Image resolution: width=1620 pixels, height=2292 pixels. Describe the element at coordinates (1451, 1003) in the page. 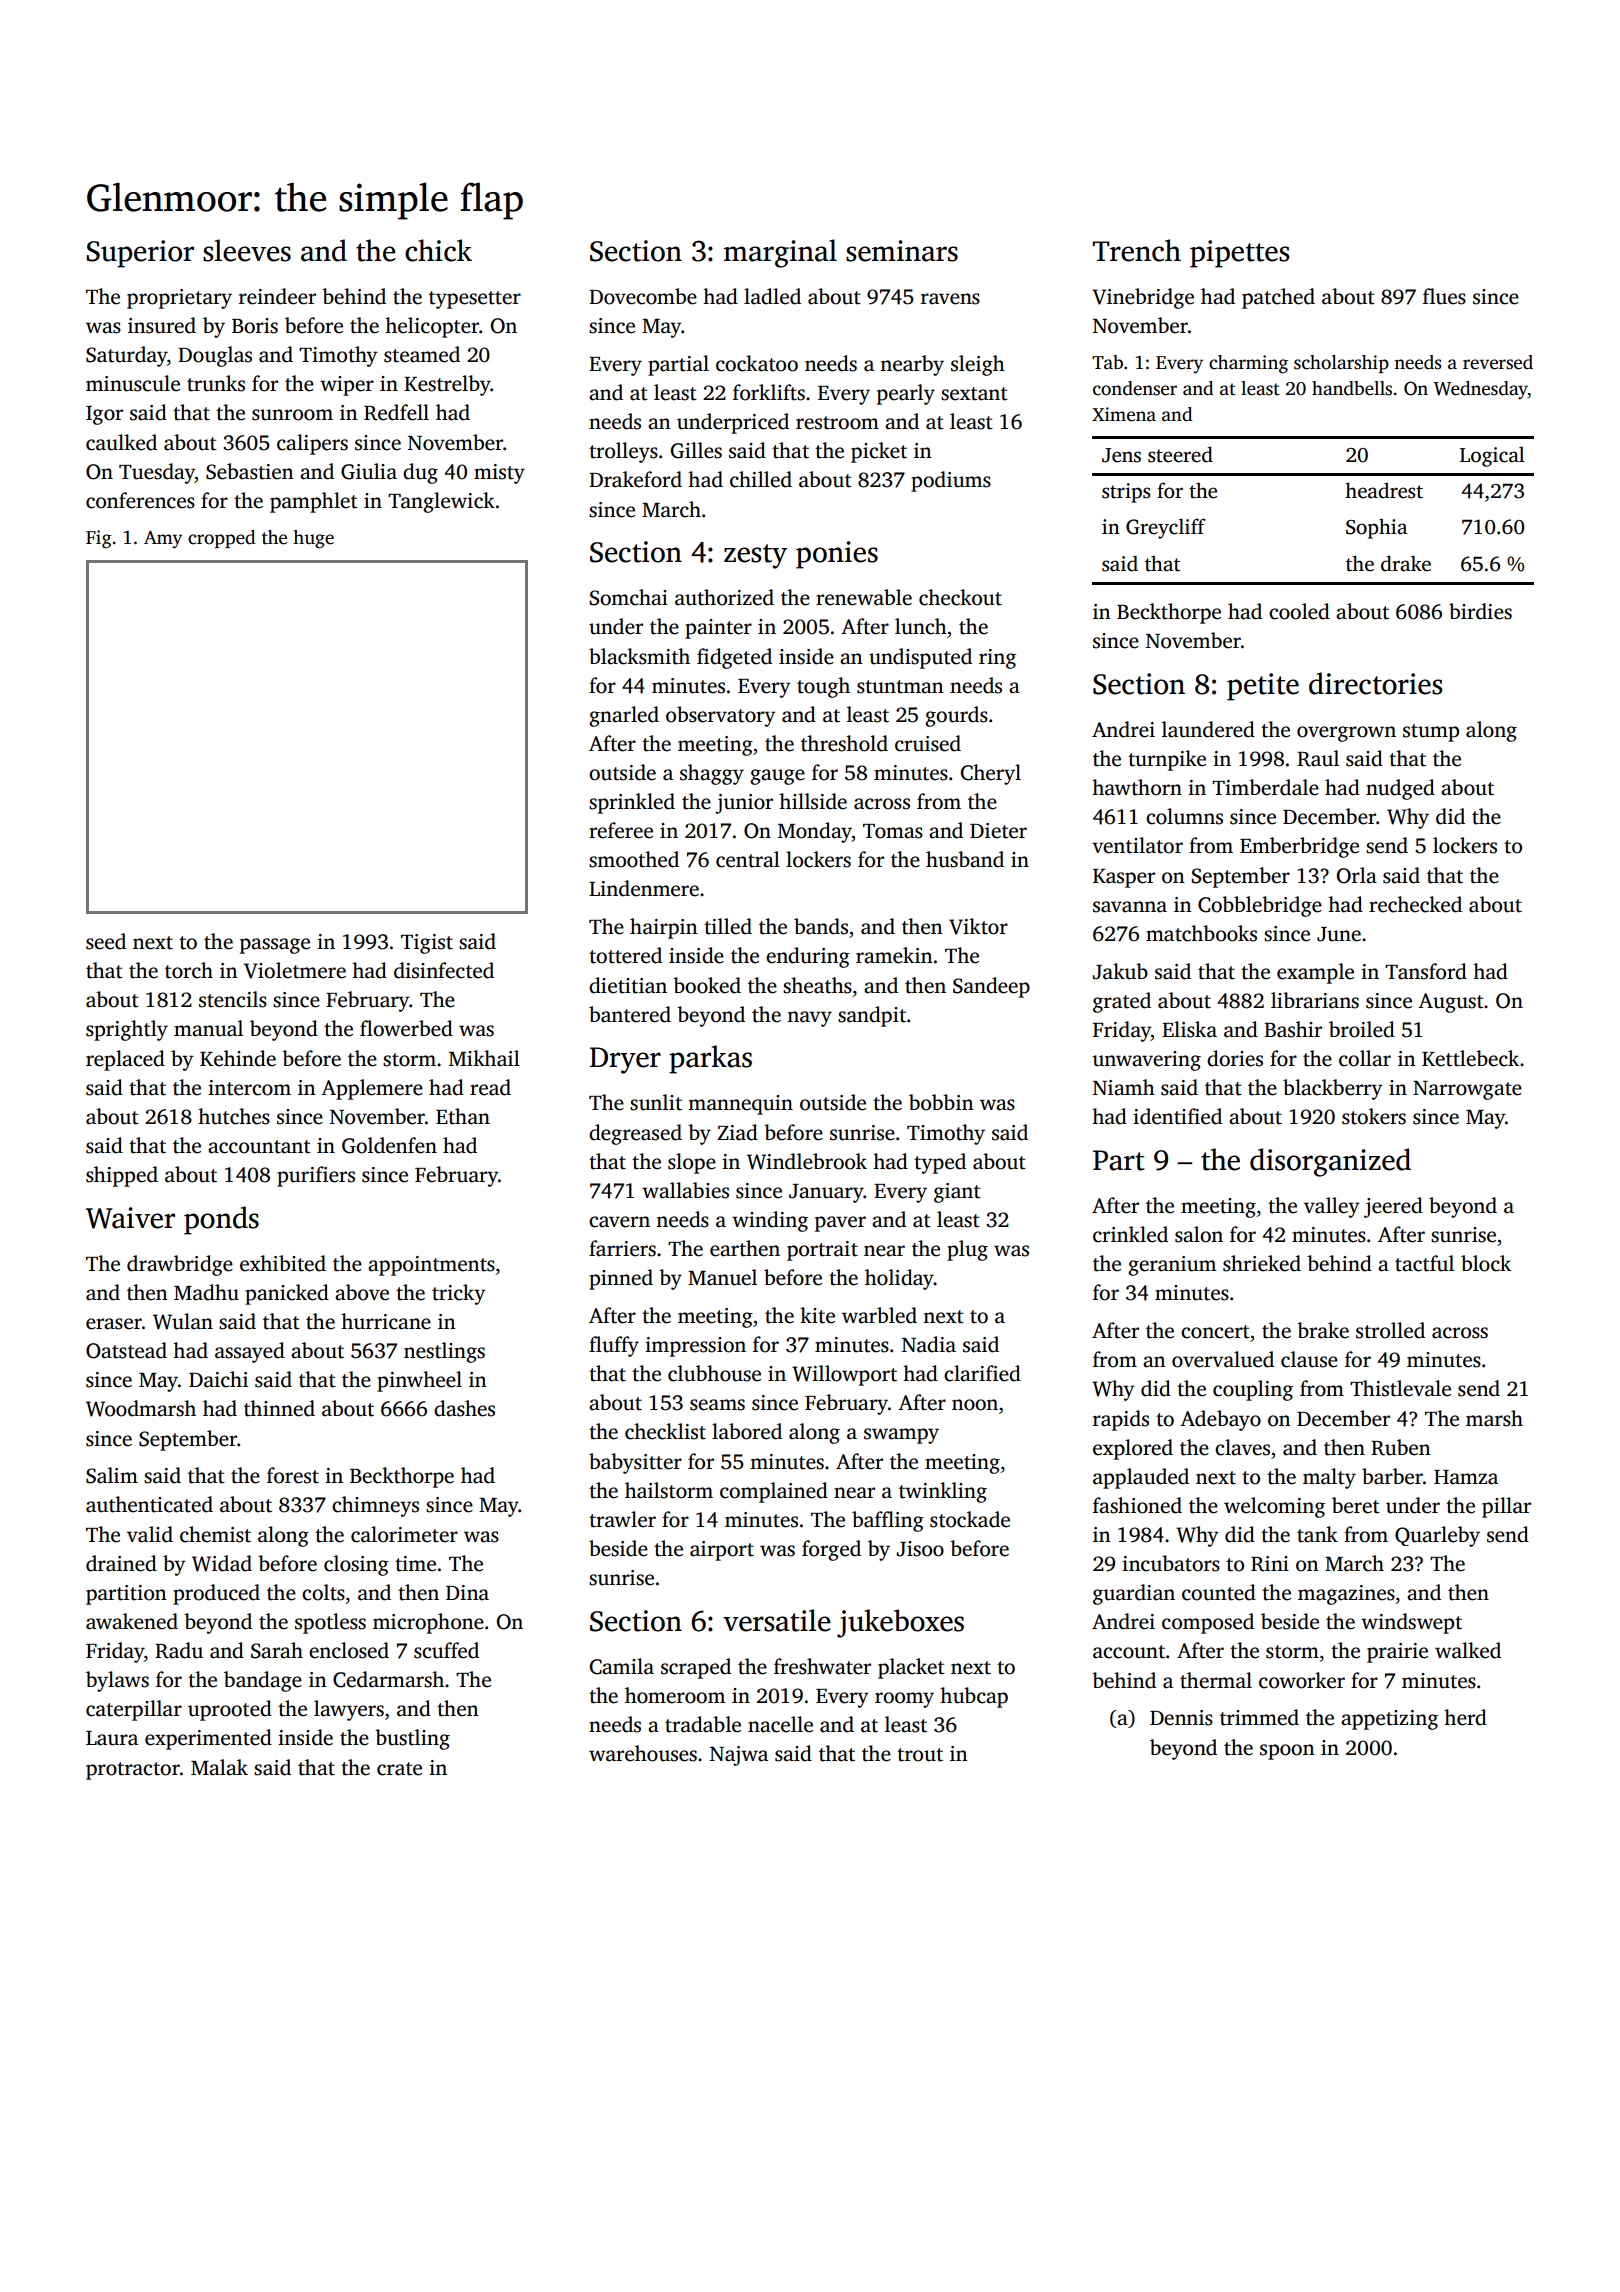

I see `August` at that location.
